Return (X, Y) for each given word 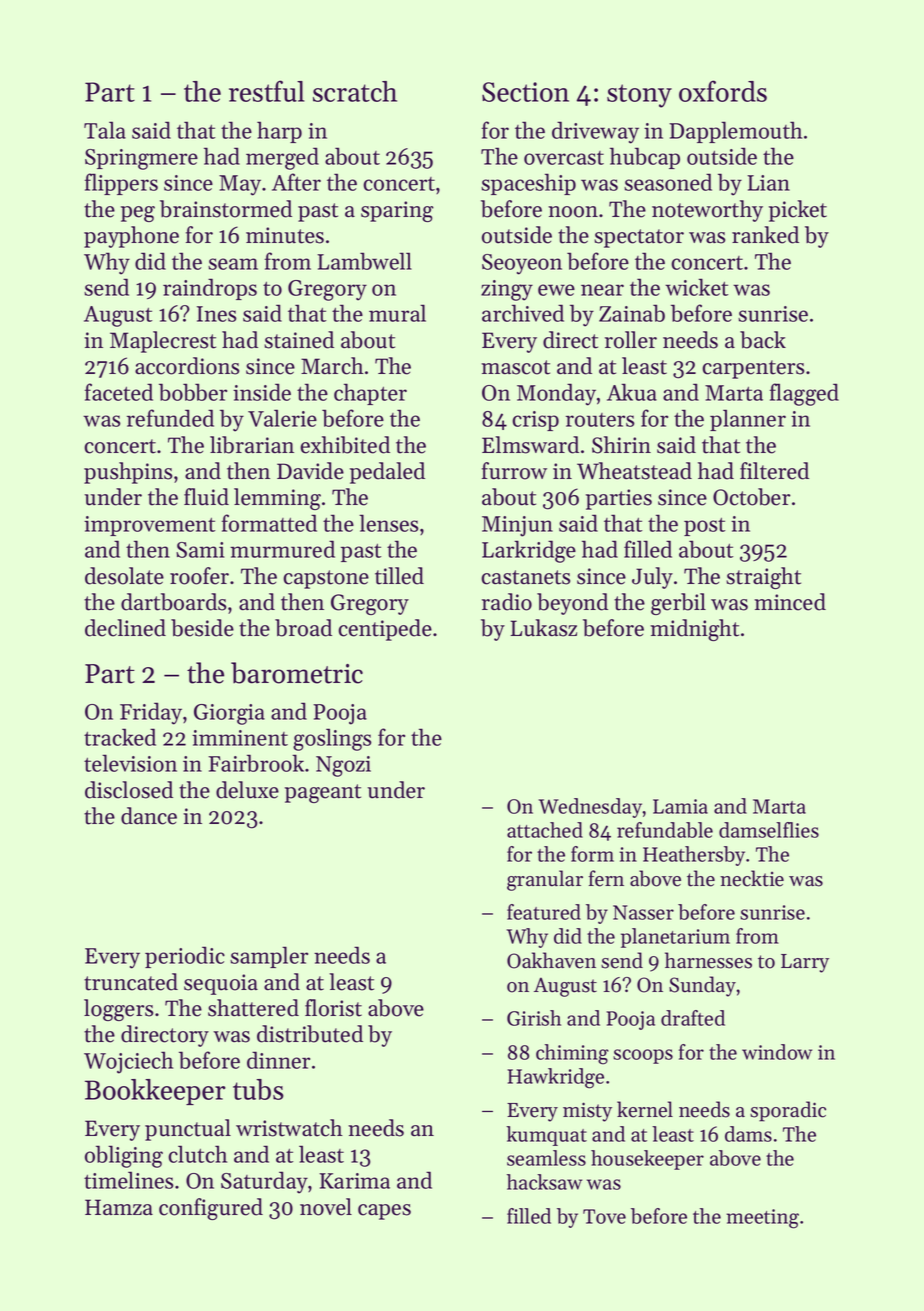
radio (507, 602)
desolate (124, 576)
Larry (805, 963)
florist (333, 1008)
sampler (269, 957)
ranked (765, 235)
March (332, 366)
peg (138, 214)
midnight (694, 630)
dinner (278, 1060)
